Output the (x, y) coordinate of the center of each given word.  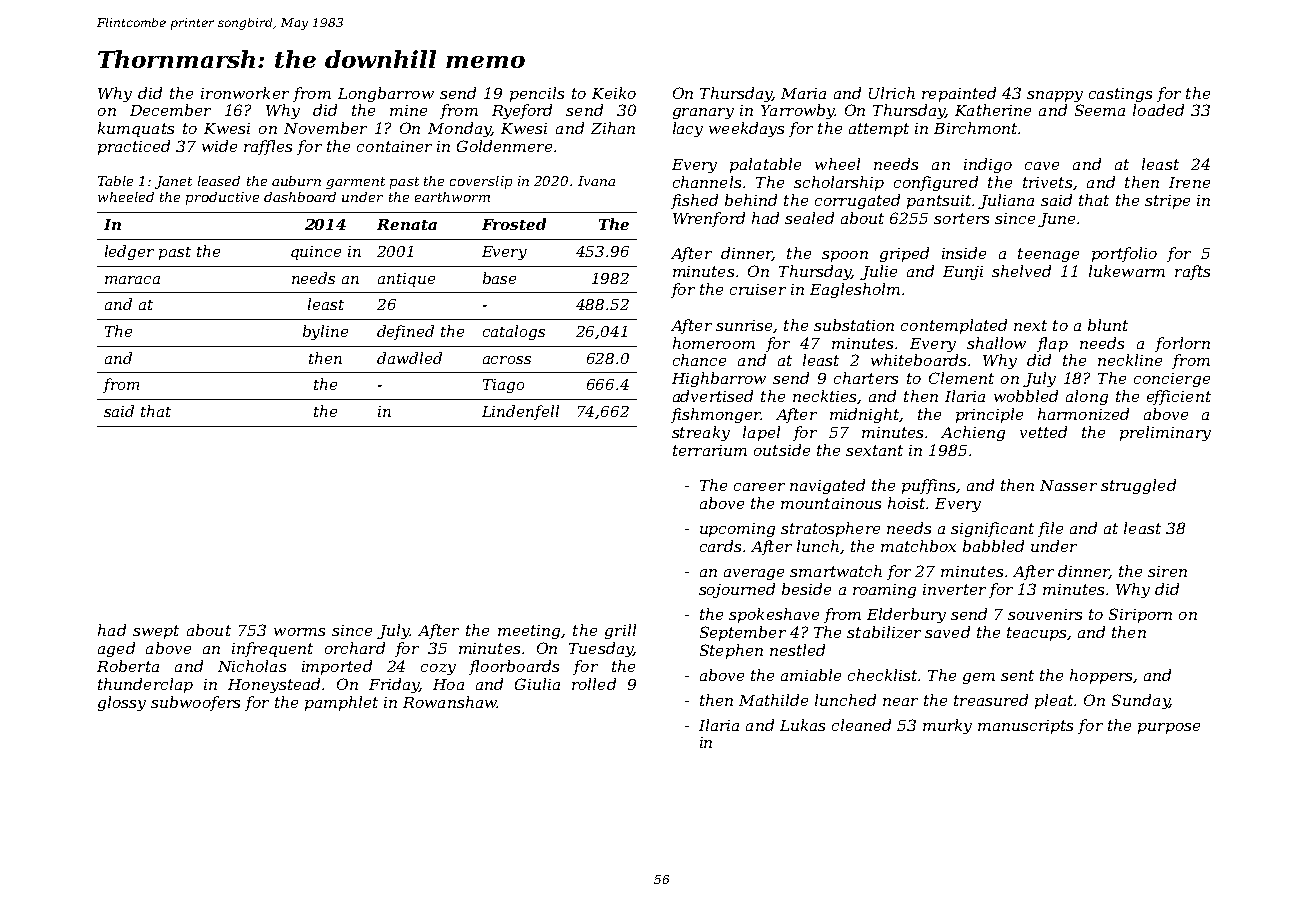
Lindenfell (520, 412)
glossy (122, 703)
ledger (129, 252)
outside (782, 450)
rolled (594, 684)
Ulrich (892, 93)
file (1050, 529)
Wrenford (709, 219)
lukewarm (1127, 271)
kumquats (136, 129)
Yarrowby (798, 111)
